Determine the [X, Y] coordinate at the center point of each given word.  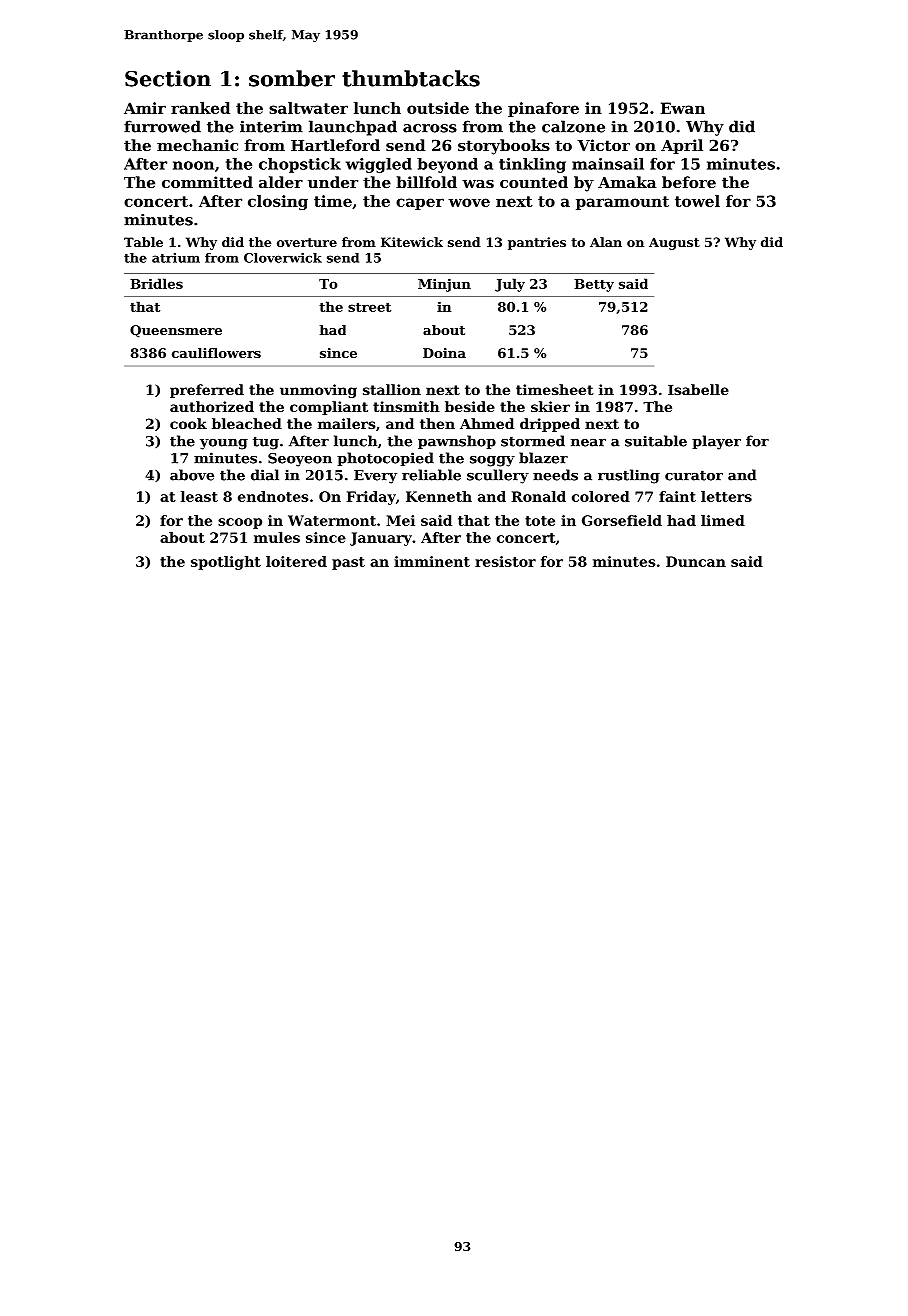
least [199, 496]
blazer [543, 458]
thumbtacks [411, 78]
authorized [212, 406]
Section [168, 78]
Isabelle [698, 389]
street [369, 307]
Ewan [683, 108]
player [716, 442]
